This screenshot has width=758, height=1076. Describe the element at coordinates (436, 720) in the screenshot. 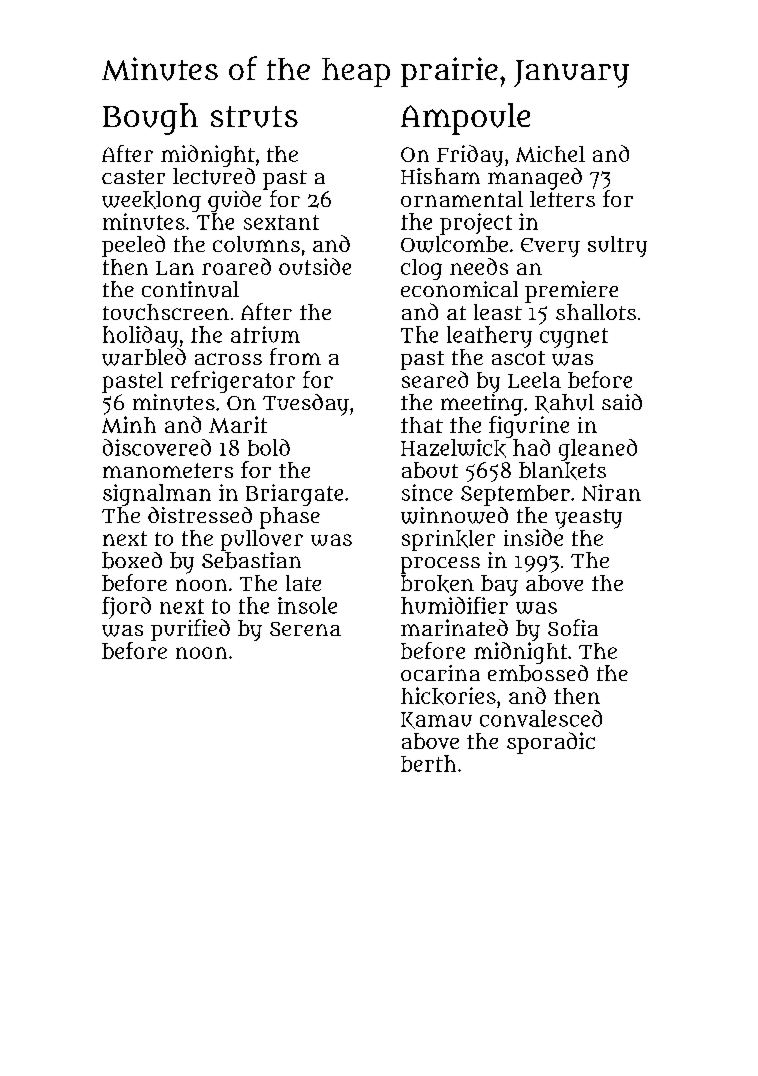

I see `Kamau` at that location.
